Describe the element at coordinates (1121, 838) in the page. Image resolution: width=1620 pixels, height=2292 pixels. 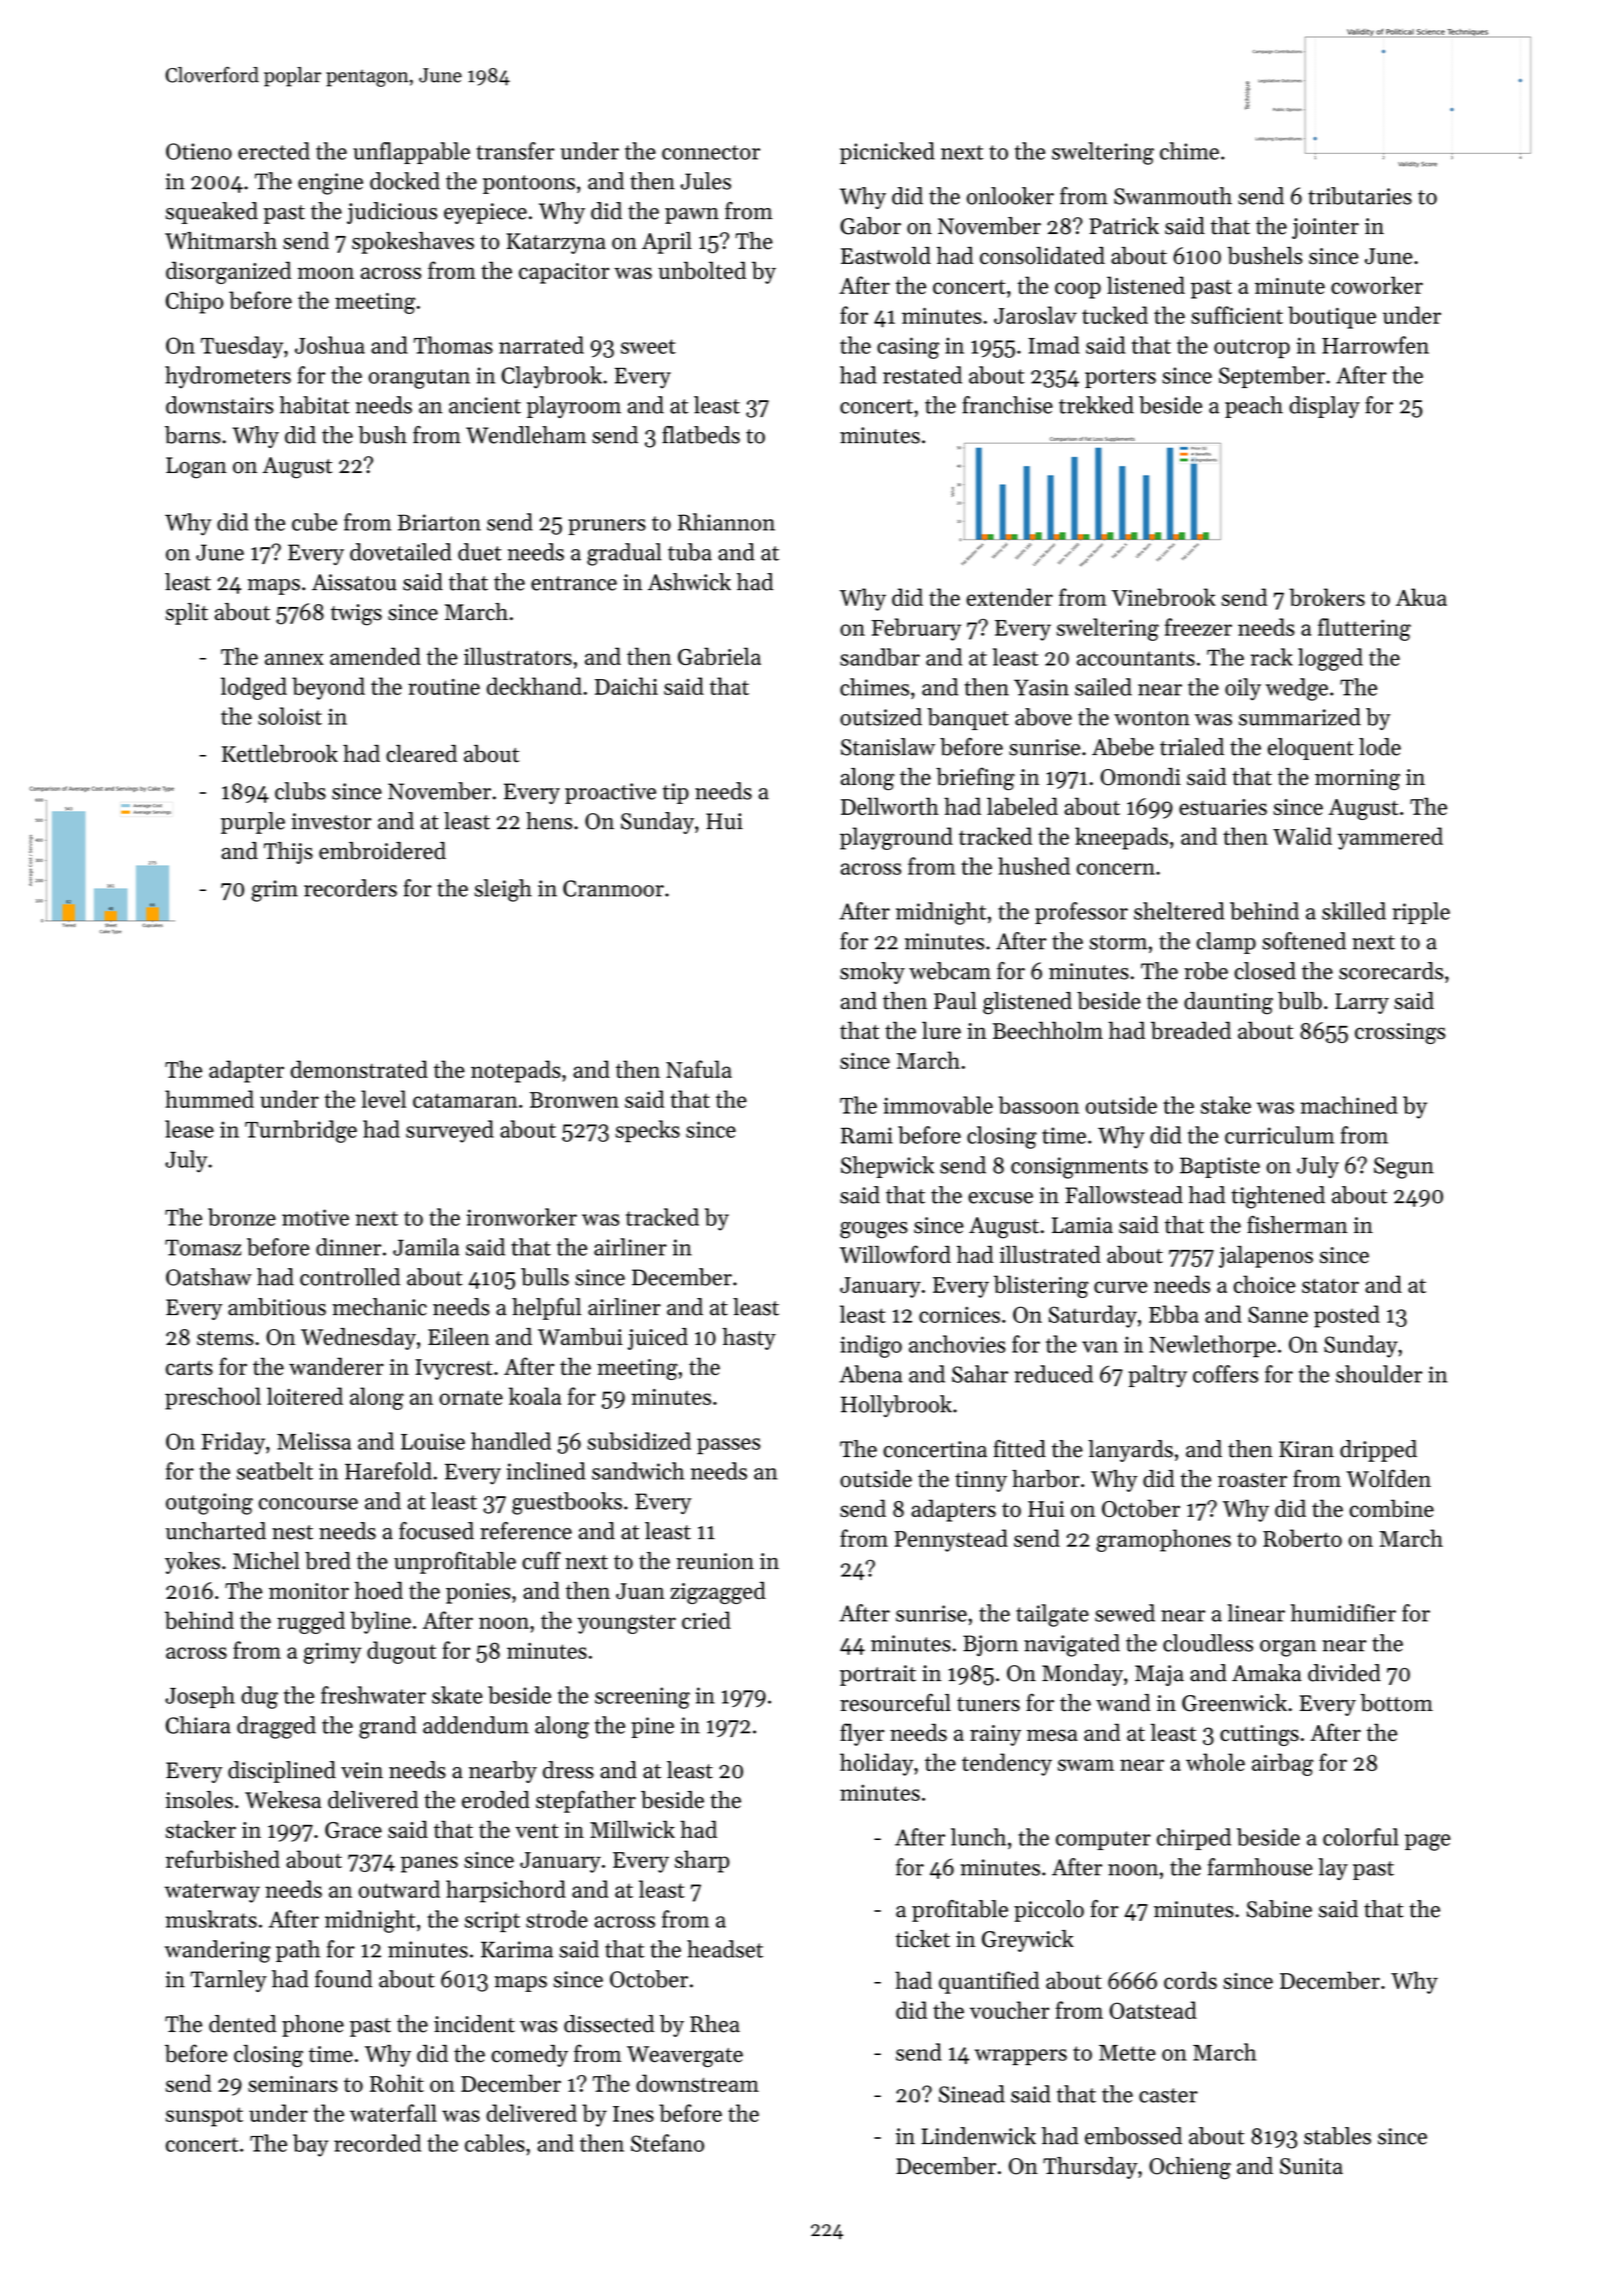
I see `kneepads` at that location.
